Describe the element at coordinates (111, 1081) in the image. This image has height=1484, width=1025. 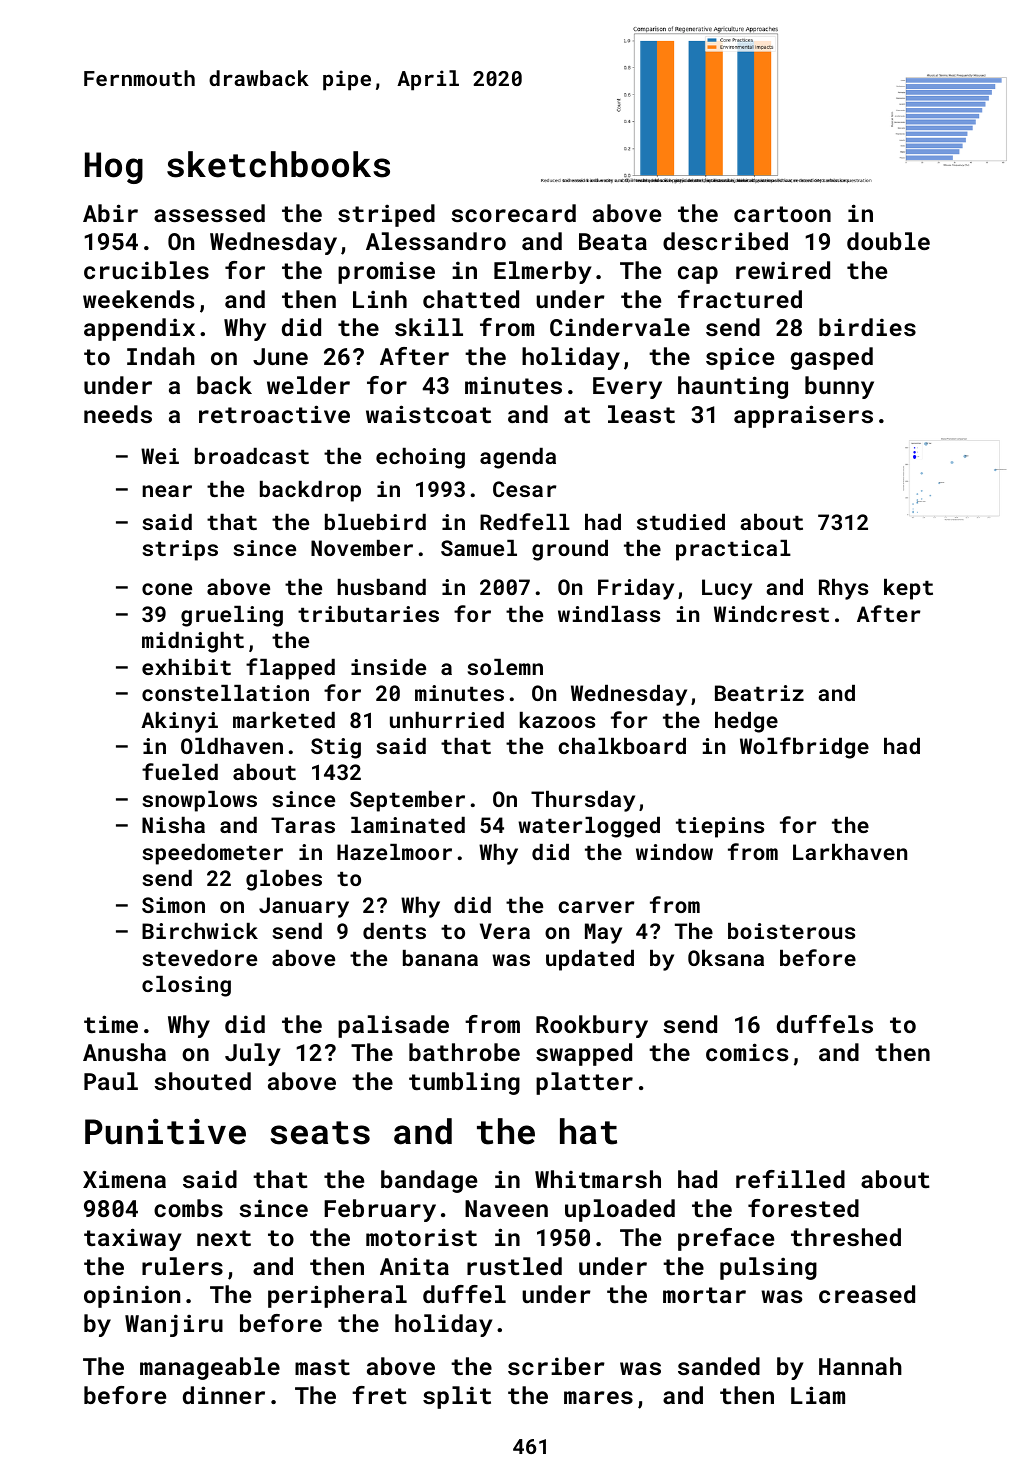
I see `Paul` at that location.
